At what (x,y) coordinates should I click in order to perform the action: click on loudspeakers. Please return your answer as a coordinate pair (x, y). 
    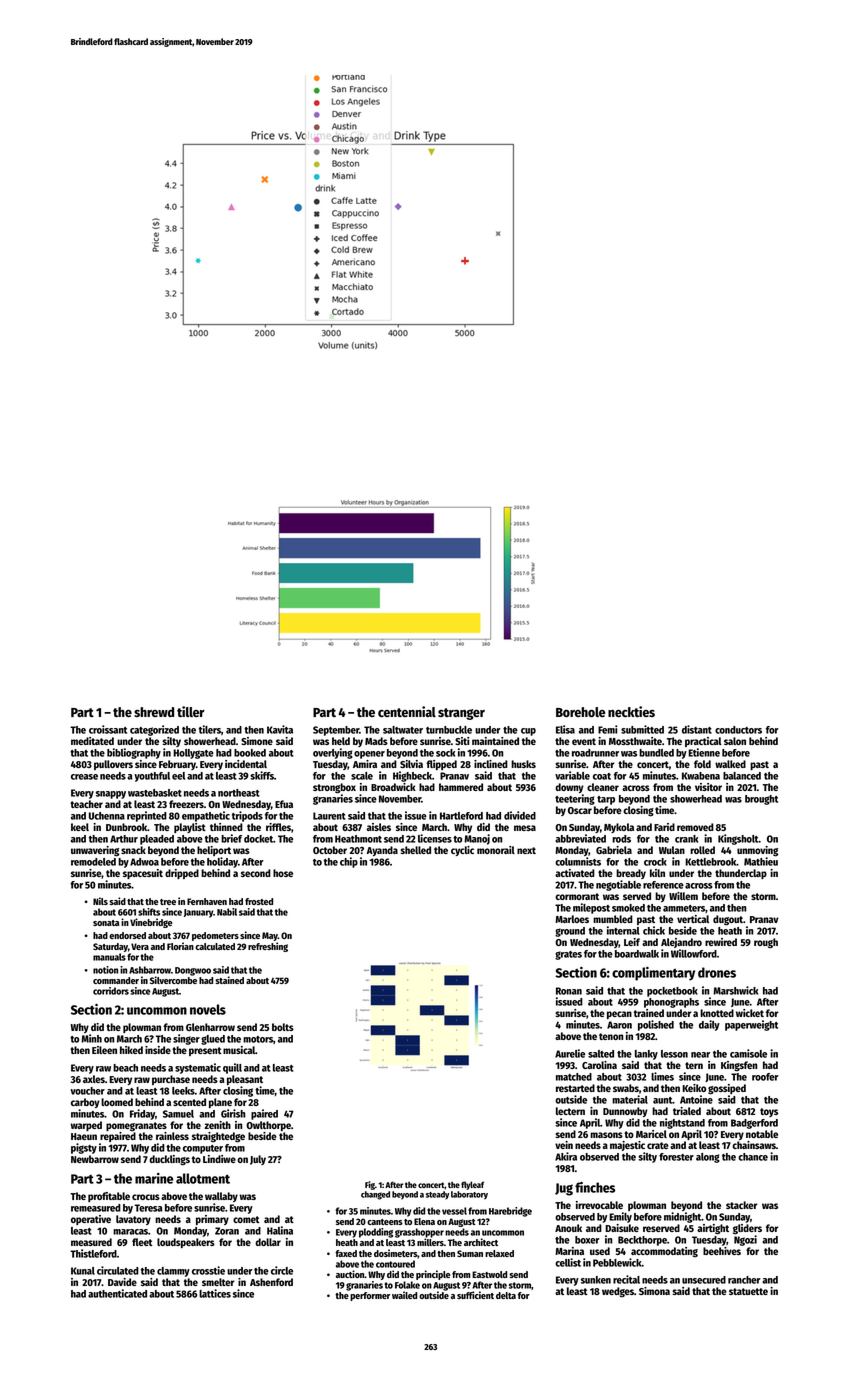
    Looking at the image, I should click on (186, 1243).
